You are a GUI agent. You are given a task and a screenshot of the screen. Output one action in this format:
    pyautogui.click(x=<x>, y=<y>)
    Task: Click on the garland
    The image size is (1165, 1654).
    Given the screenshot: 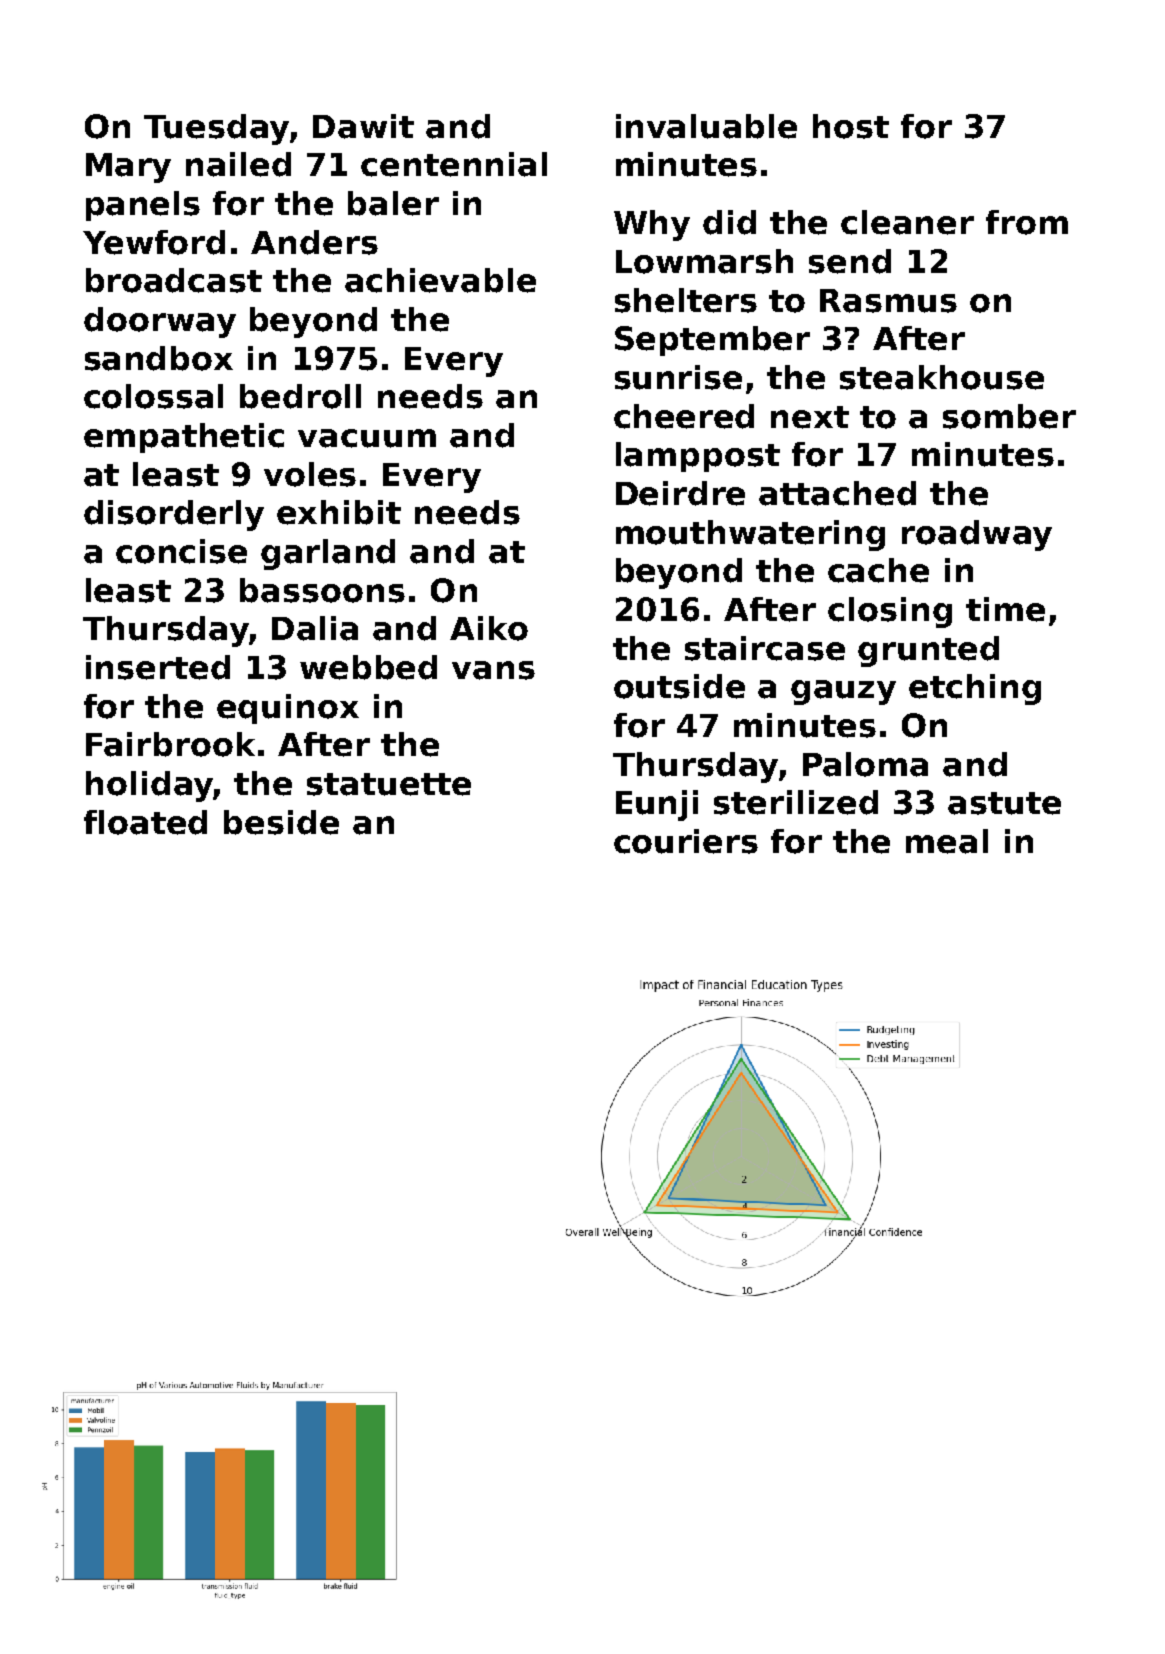 What is the action you would take?
    pyautogui.click(x=328, y=554)
